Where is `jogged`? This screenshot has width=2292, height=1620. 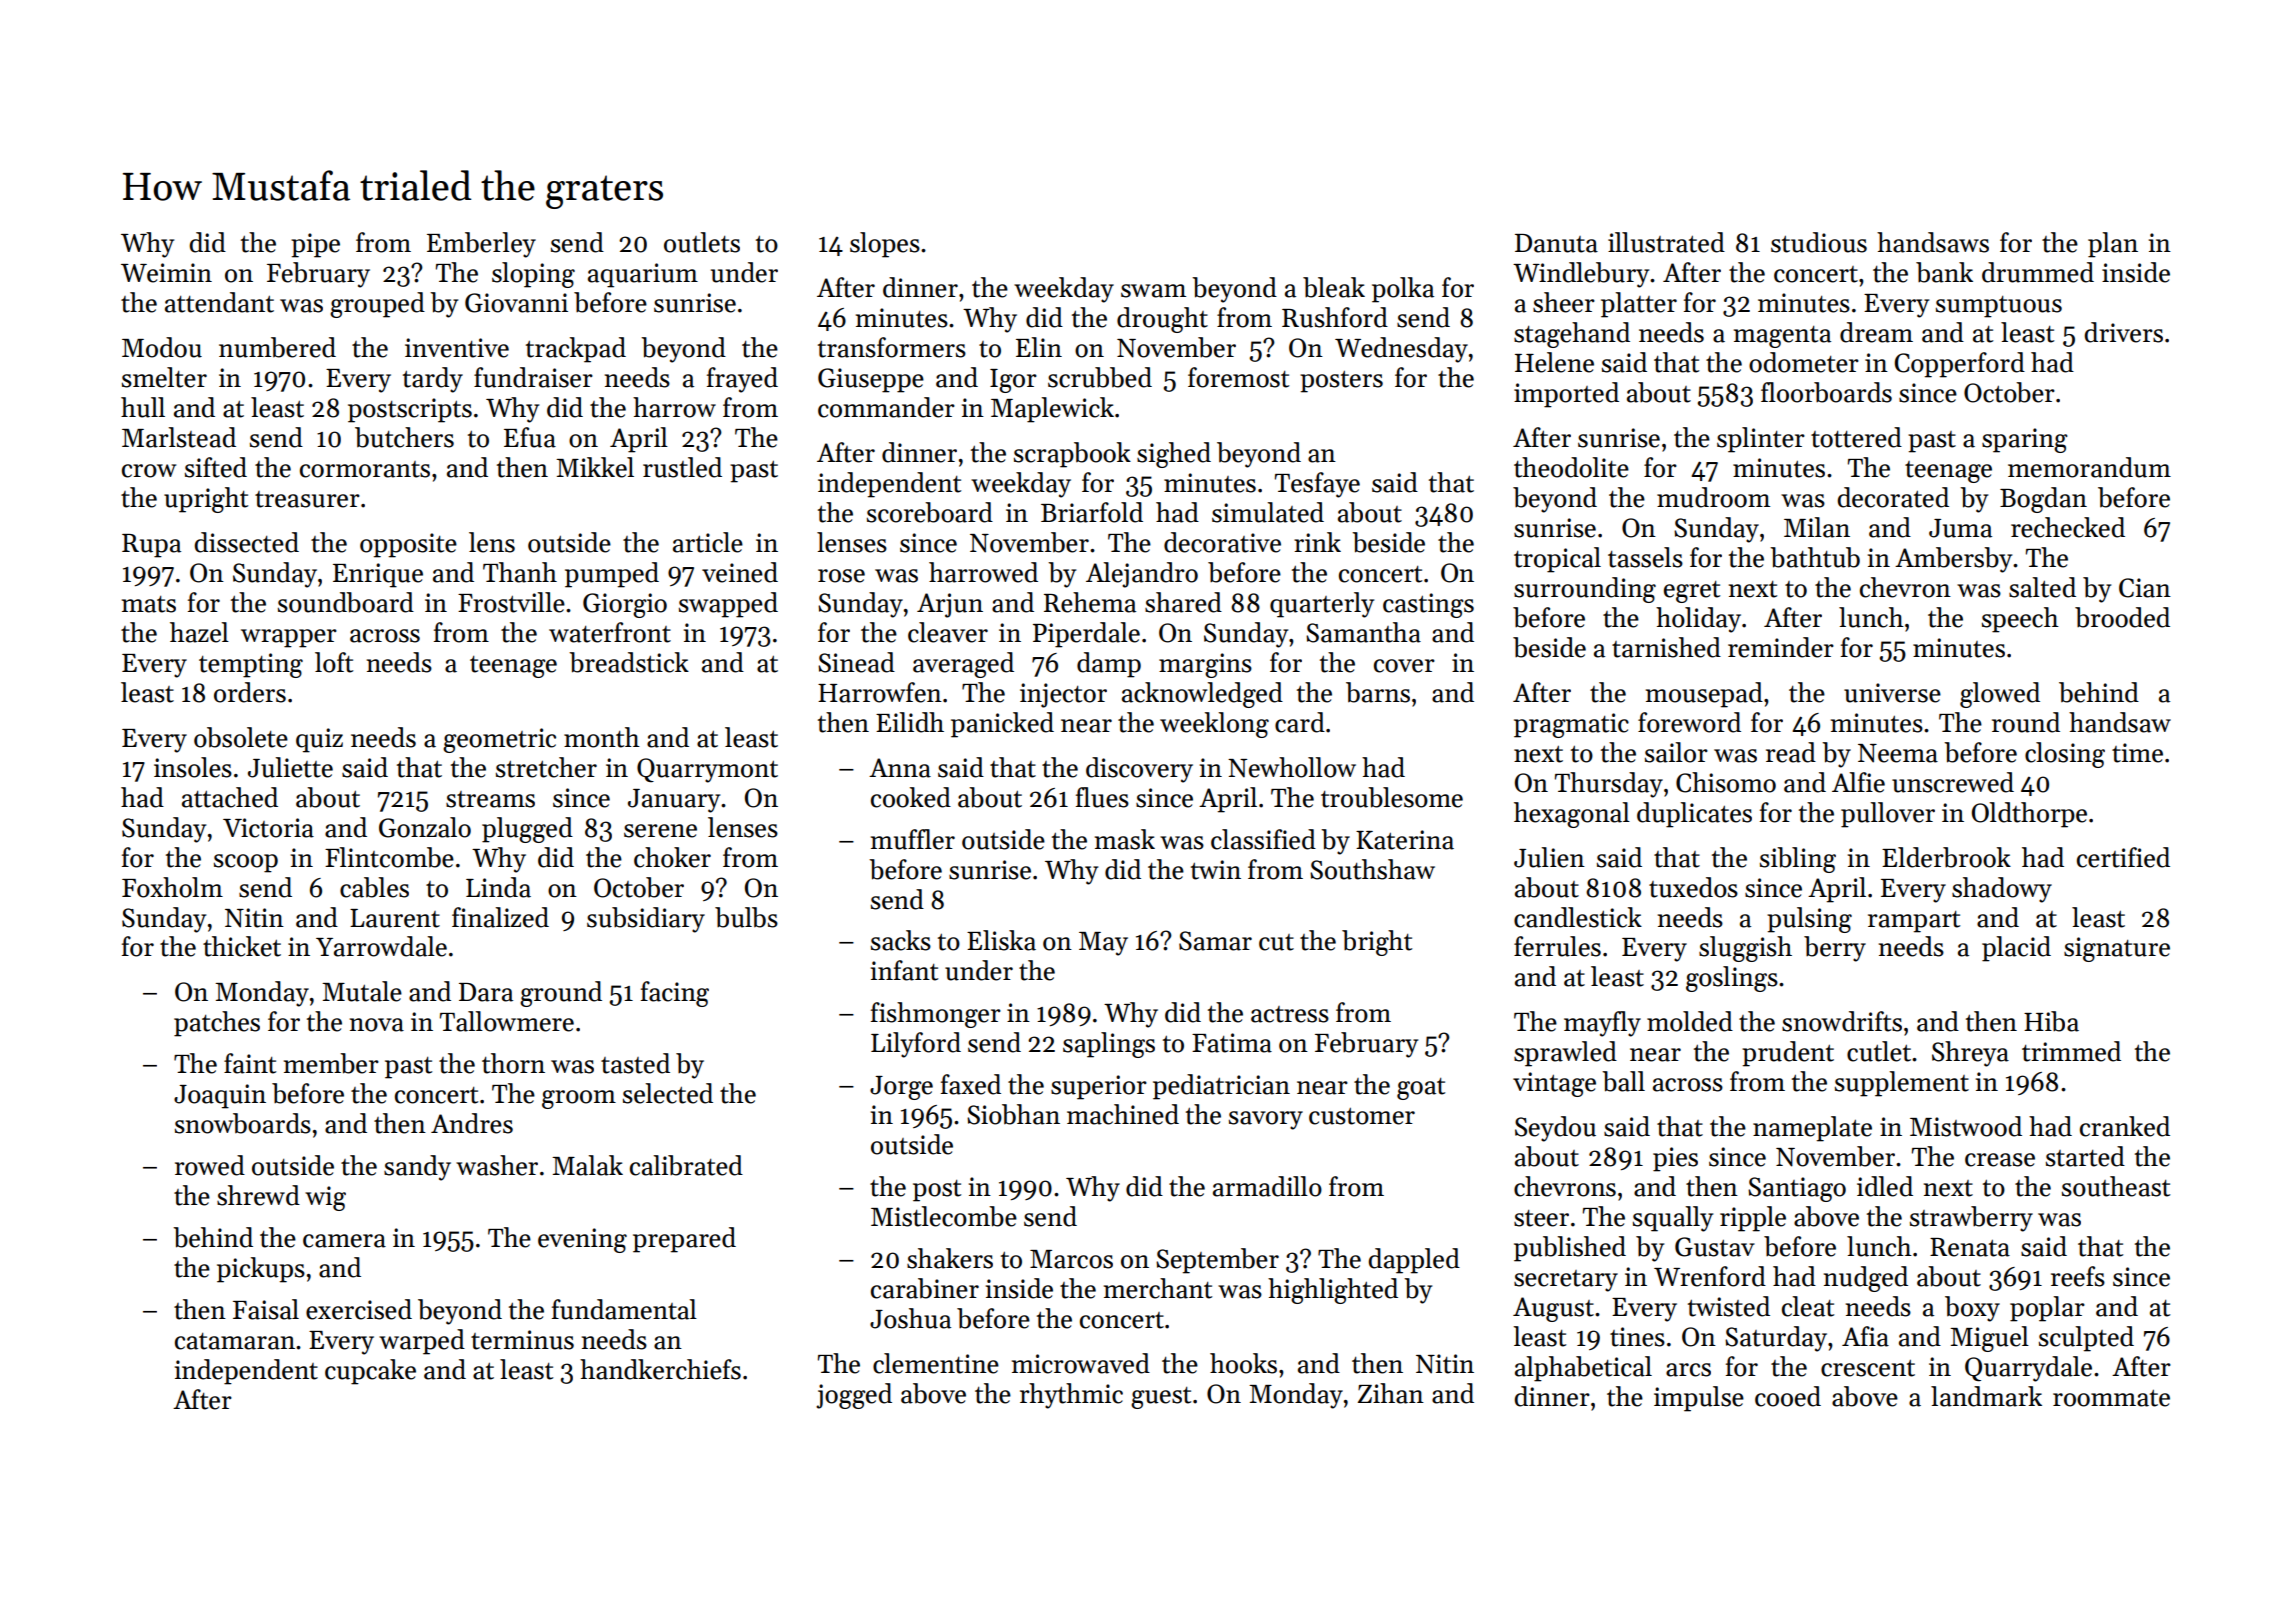
jogged is located at coordinates (854, 1396).
